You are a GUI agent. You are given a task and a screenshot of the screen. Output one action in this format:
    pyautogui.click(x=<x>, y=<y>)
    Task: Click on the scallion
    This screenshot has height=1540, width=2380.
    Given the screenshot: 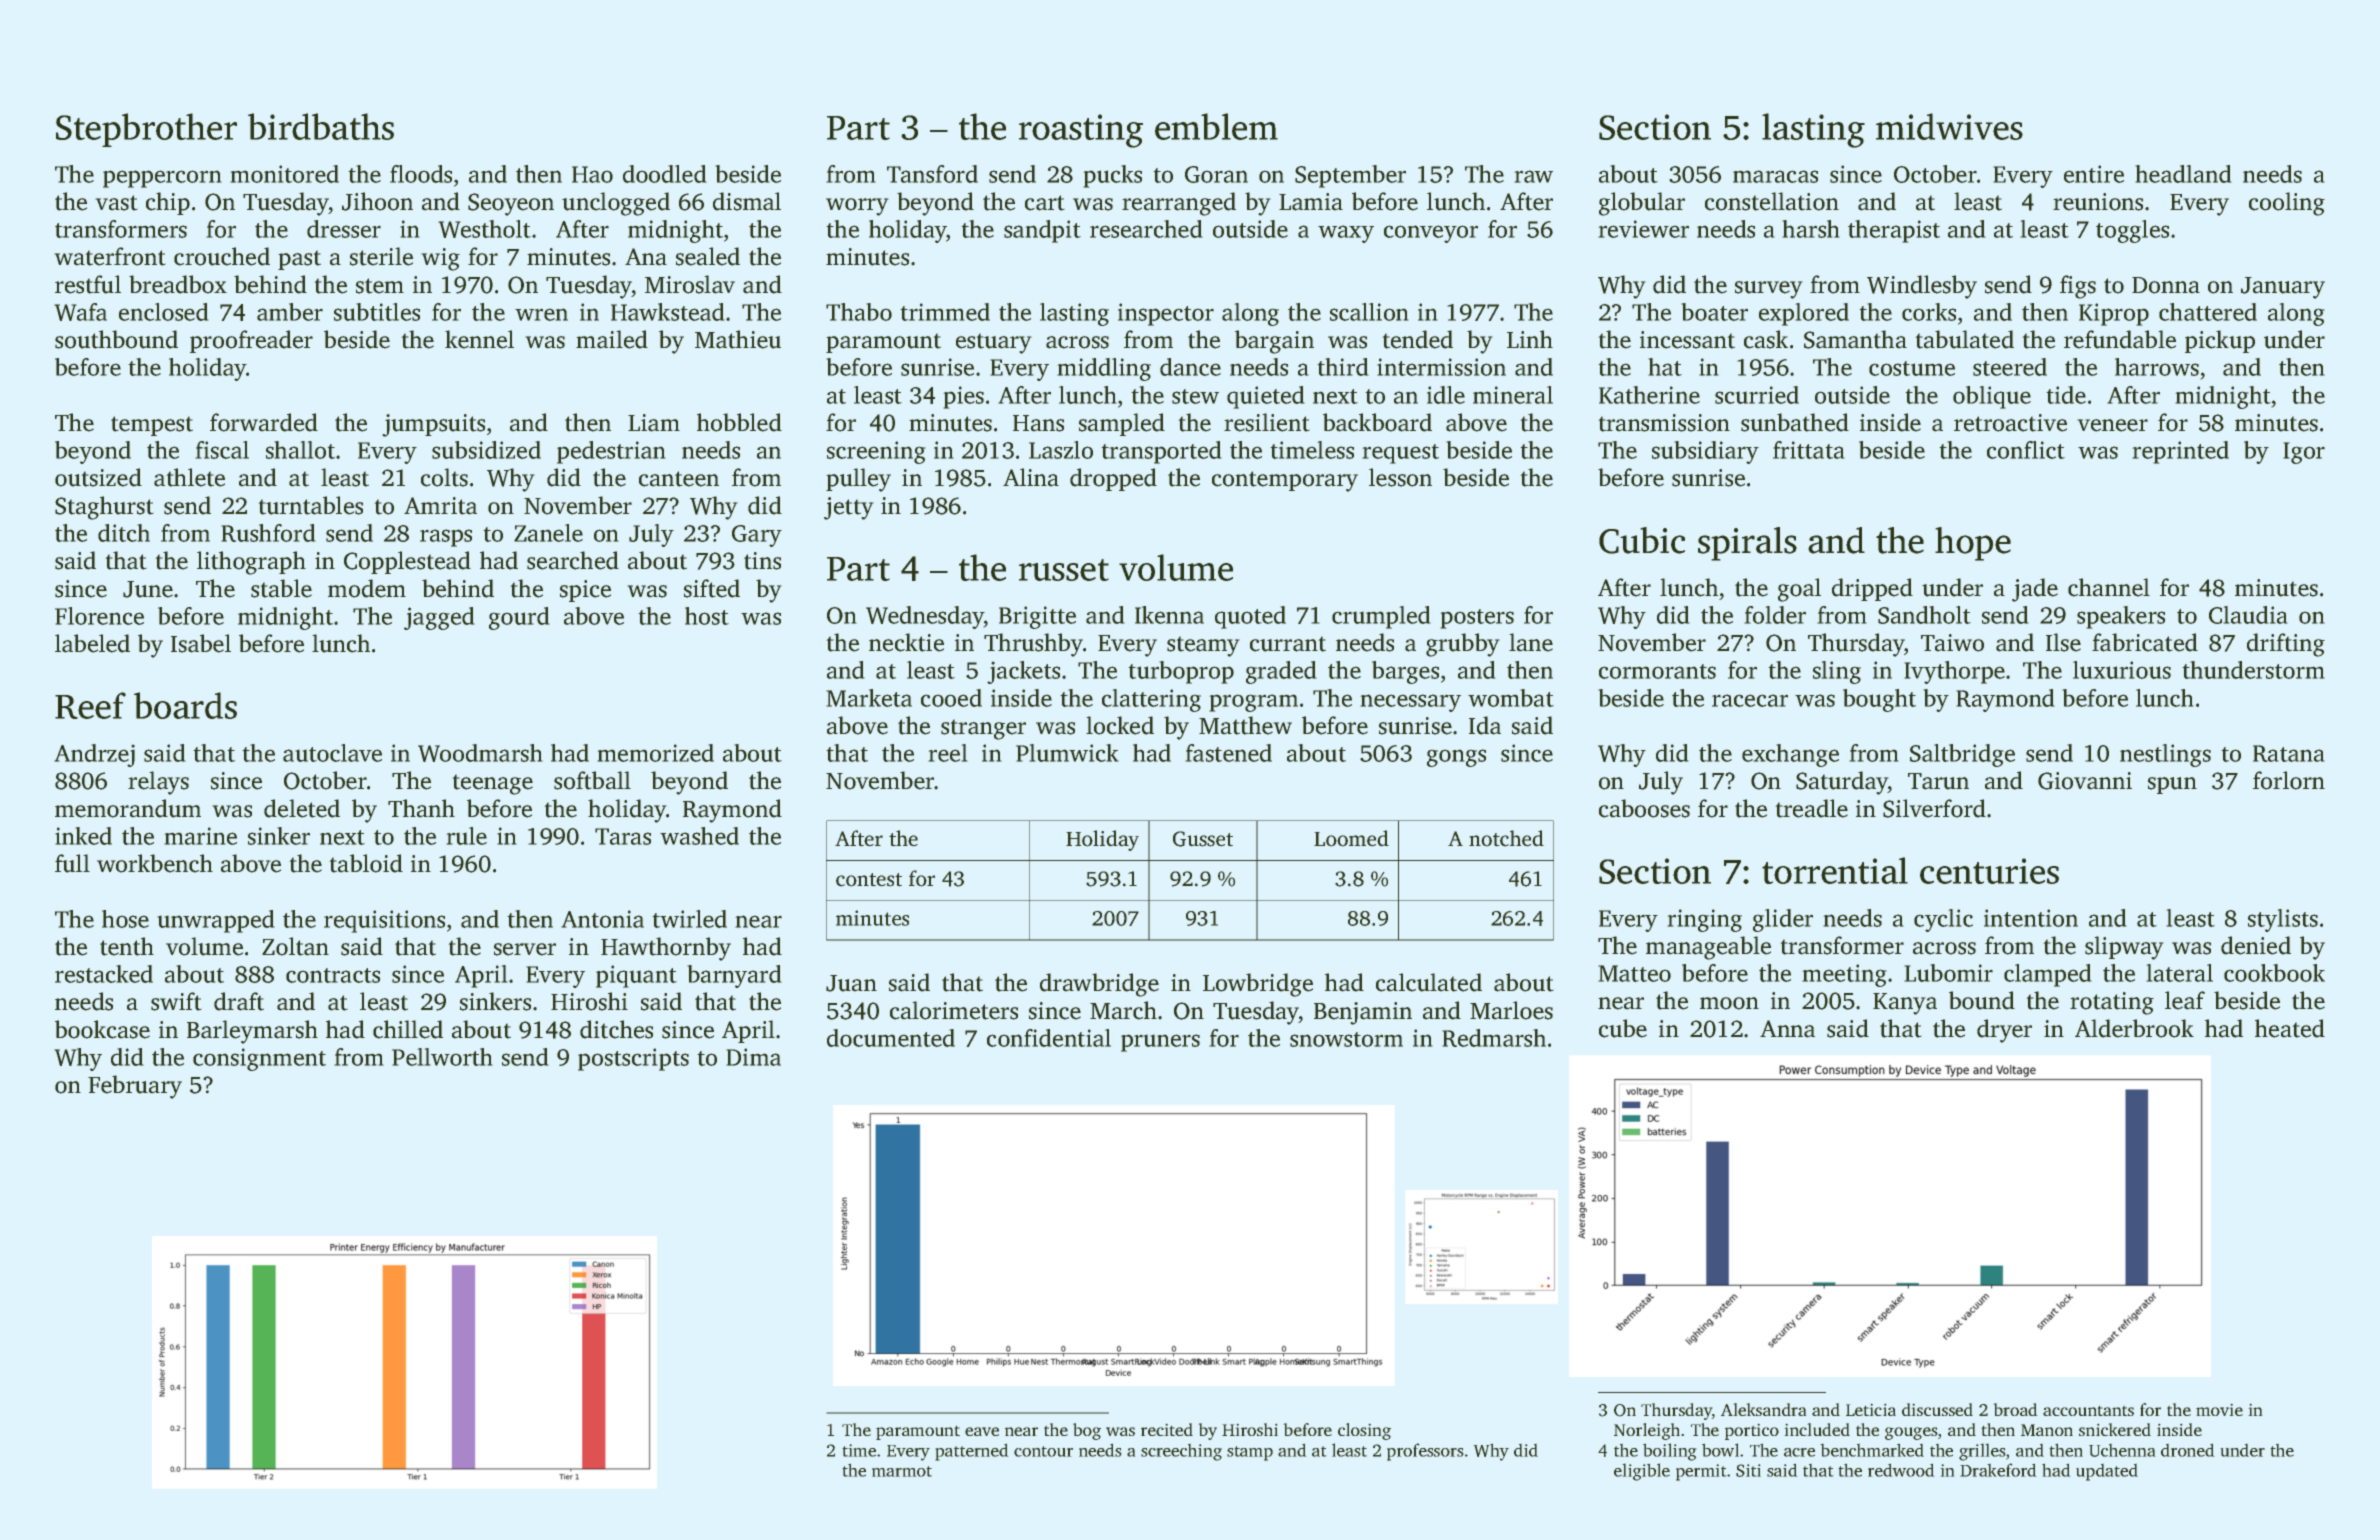 What is the action you would take?
    pyautogui.click(x=1369, y=312)
